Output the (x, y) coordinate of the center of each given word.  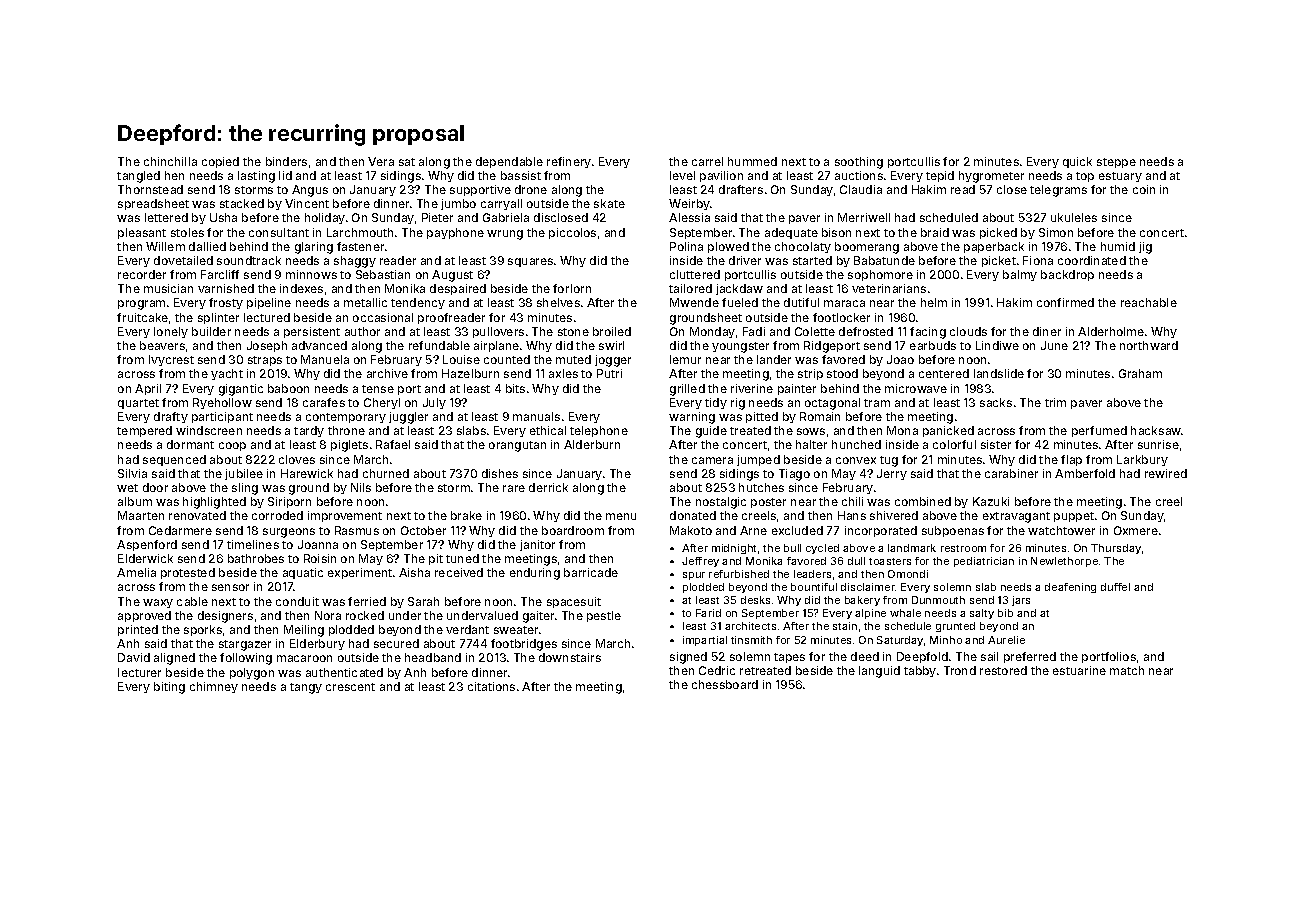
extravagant (1016, 517)
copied (220, 162)
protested (188, 573)
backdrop (1067, 275)
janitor (537, 545)
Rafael (393, 444)
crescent (350, 687)
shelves (558, 302)
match (1127, 670)
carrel (707, 161)
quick (1077, 162)
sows (811, 431)
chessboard (725, 684)
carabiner (1011, 473)
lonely (171, 332)
